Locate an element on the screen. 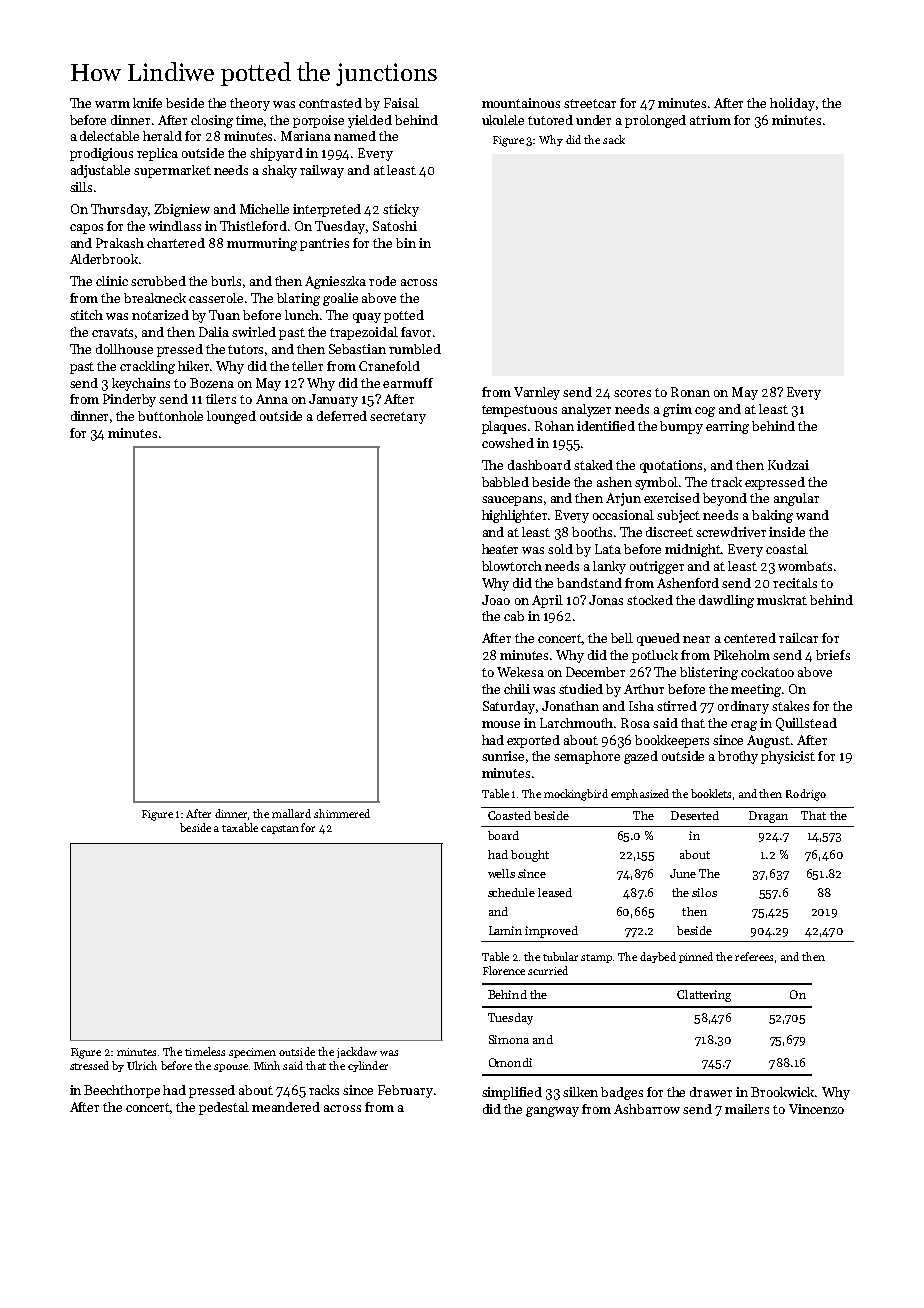 Image resolution: width=924 pixels, height=1308 pixels. meandered is located at coordinates (286, 1107).
